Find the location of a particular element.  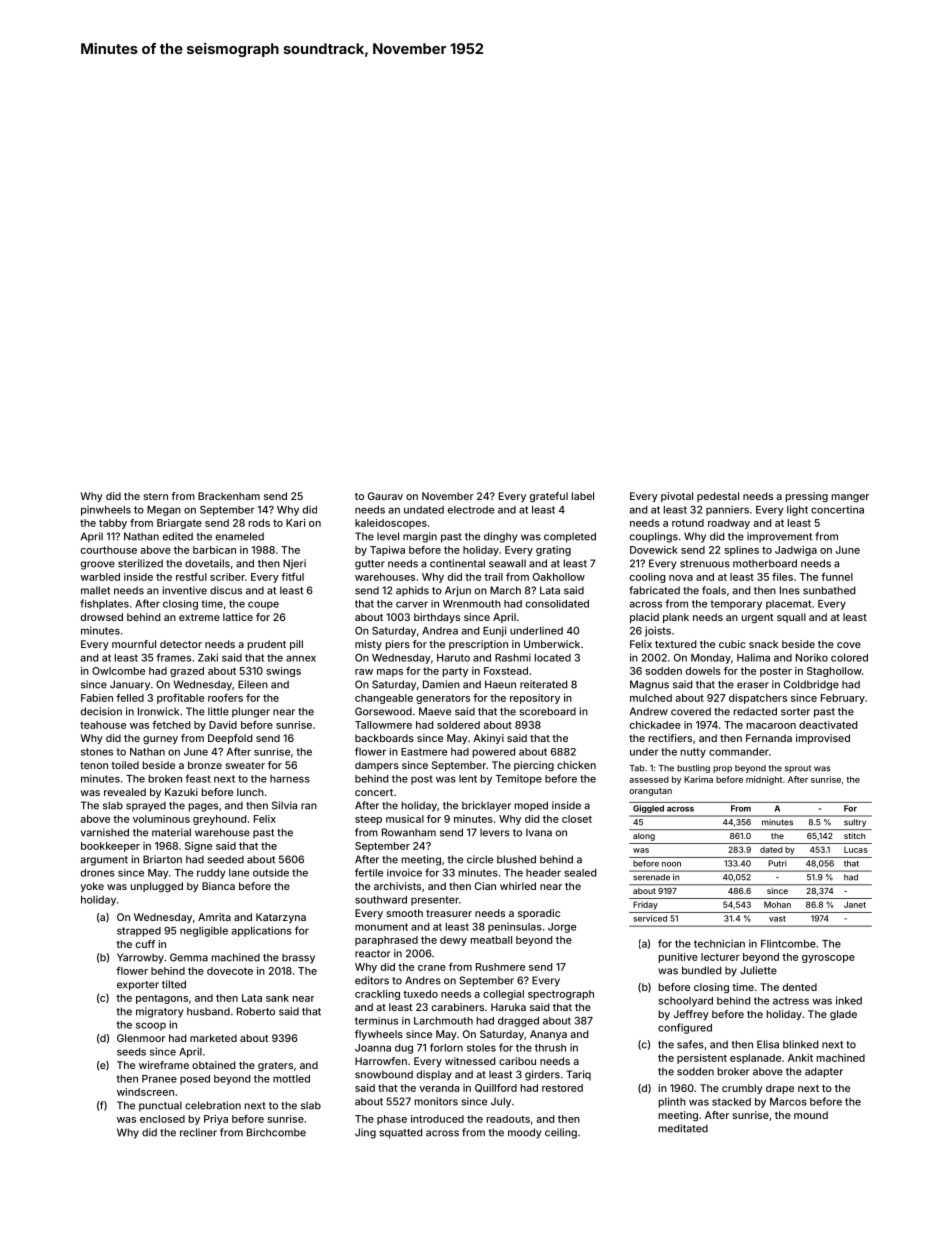

applications is located at coordinates (261, 931).
